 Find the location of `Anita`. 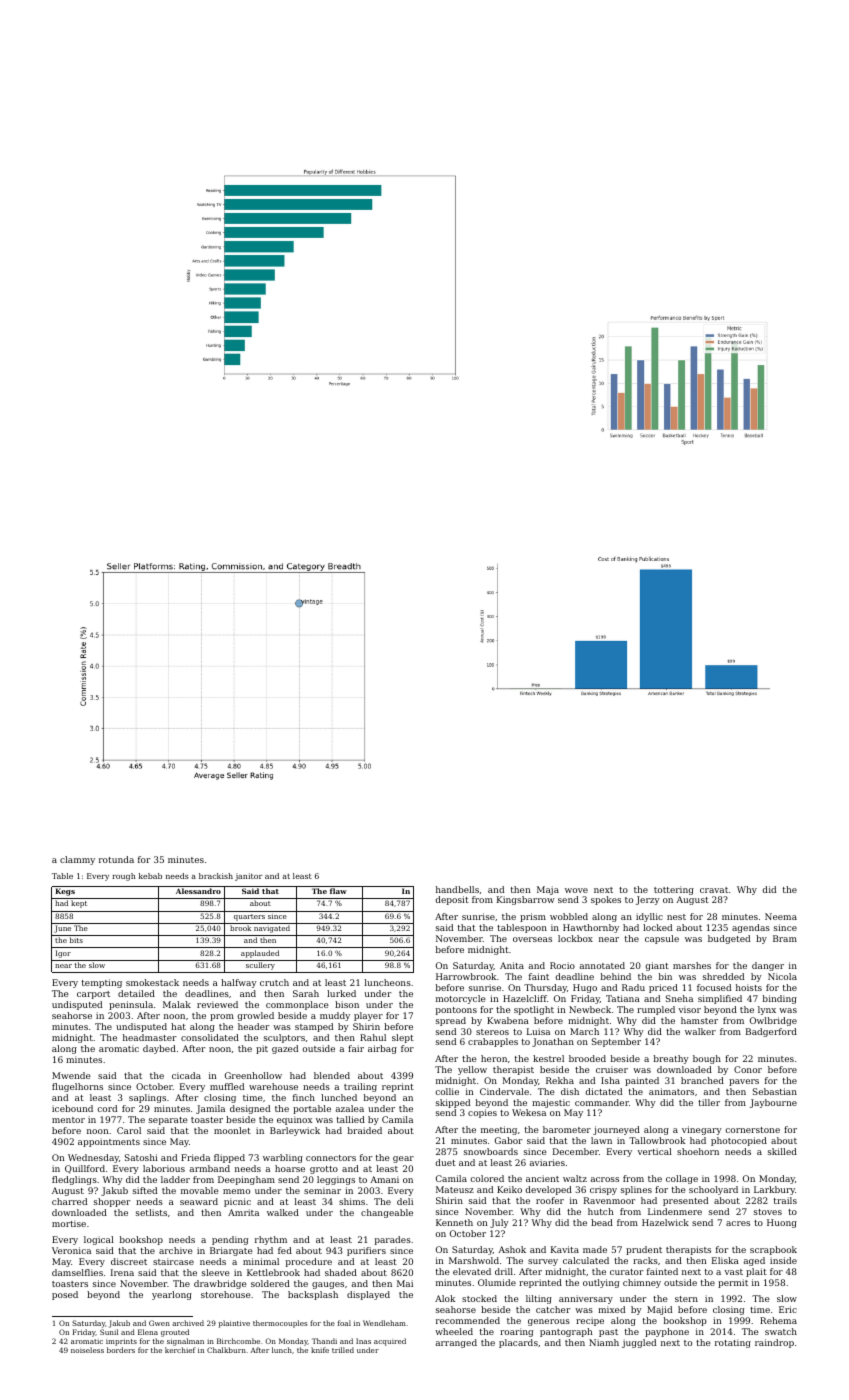

Anita is located at coordinates (512, 965).
